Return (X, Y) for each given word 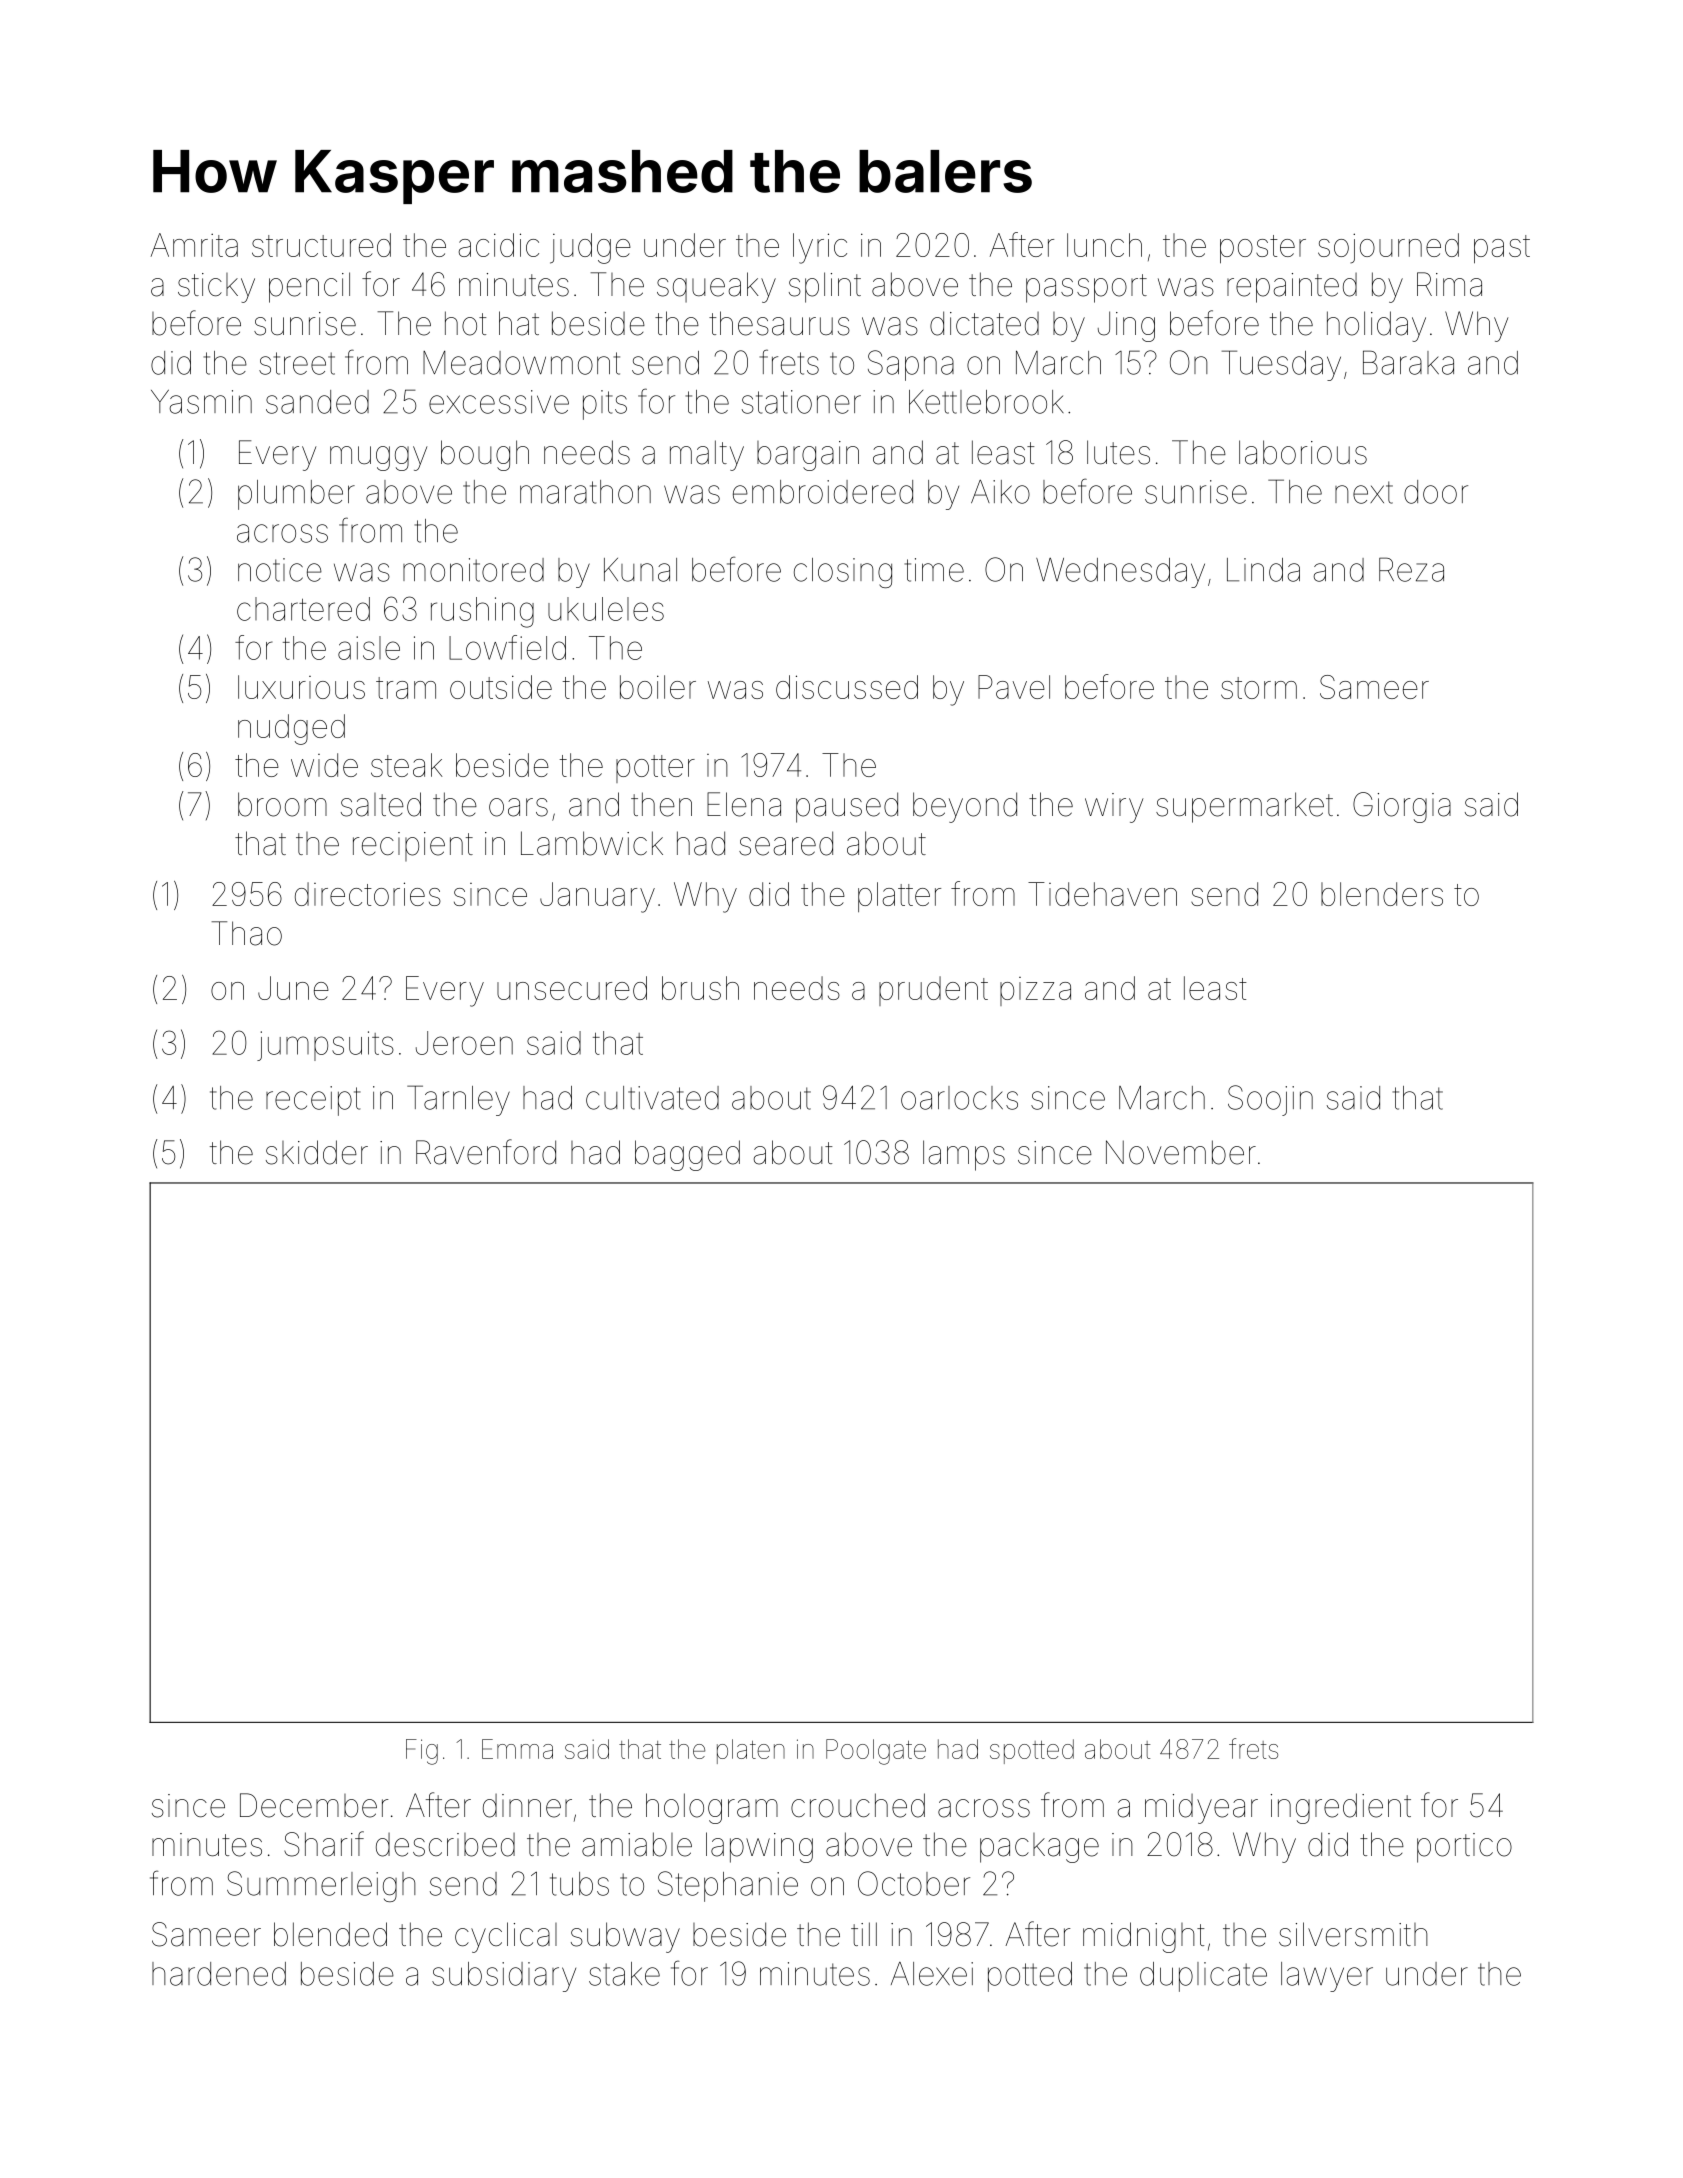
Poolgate (876, 1752)
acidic (499, 245)
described (445, 1845)
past (1502, 249)
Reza (1411, 569)
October (914, 1883)
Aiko (1000, 492)
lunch (1104, 245)
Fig (422, 1752)
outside (501, 687)
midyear (1201, 1809)
